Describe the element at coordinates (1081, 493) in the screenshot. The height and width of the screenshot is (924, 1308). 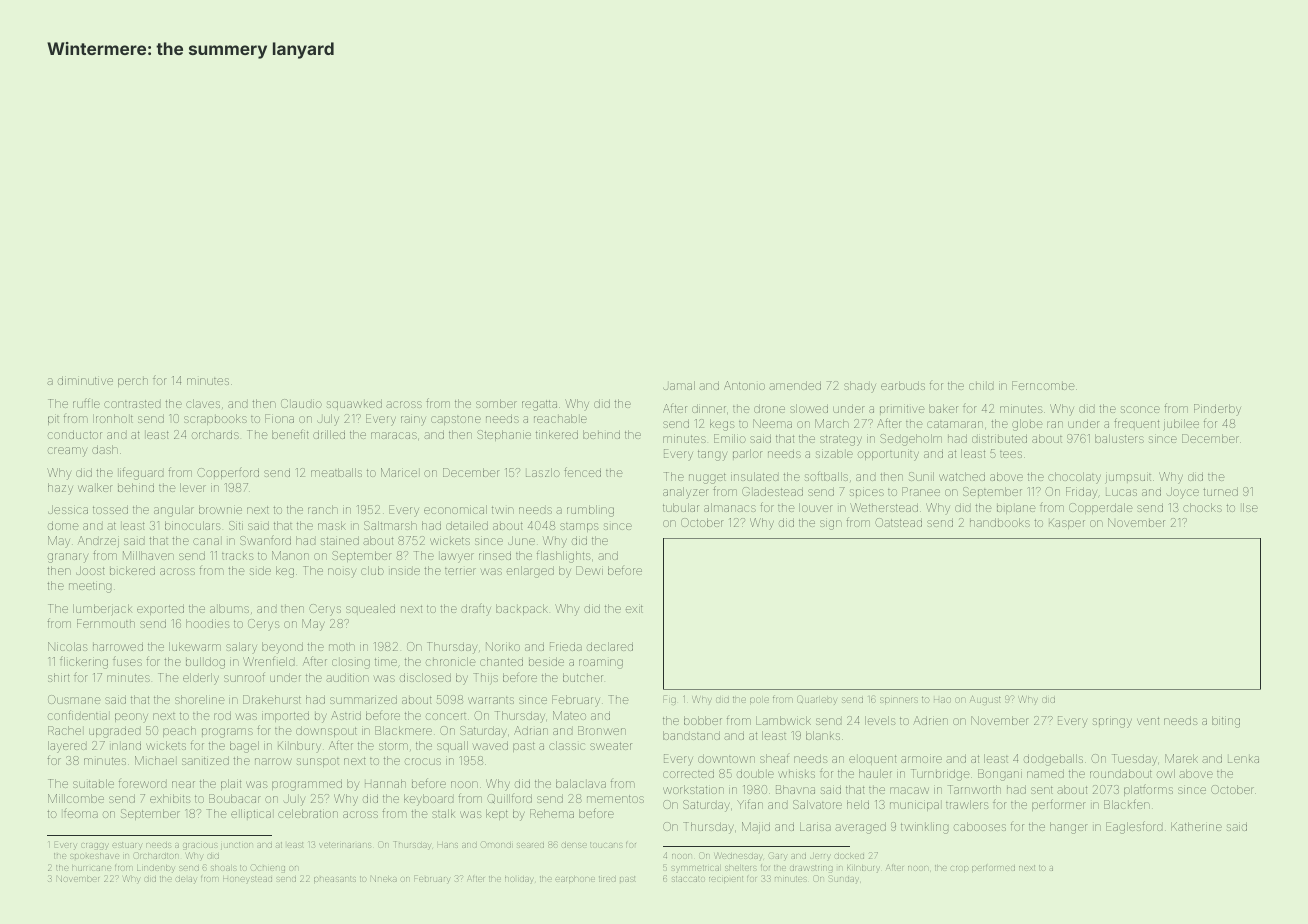
I see `Friday` at that location.
